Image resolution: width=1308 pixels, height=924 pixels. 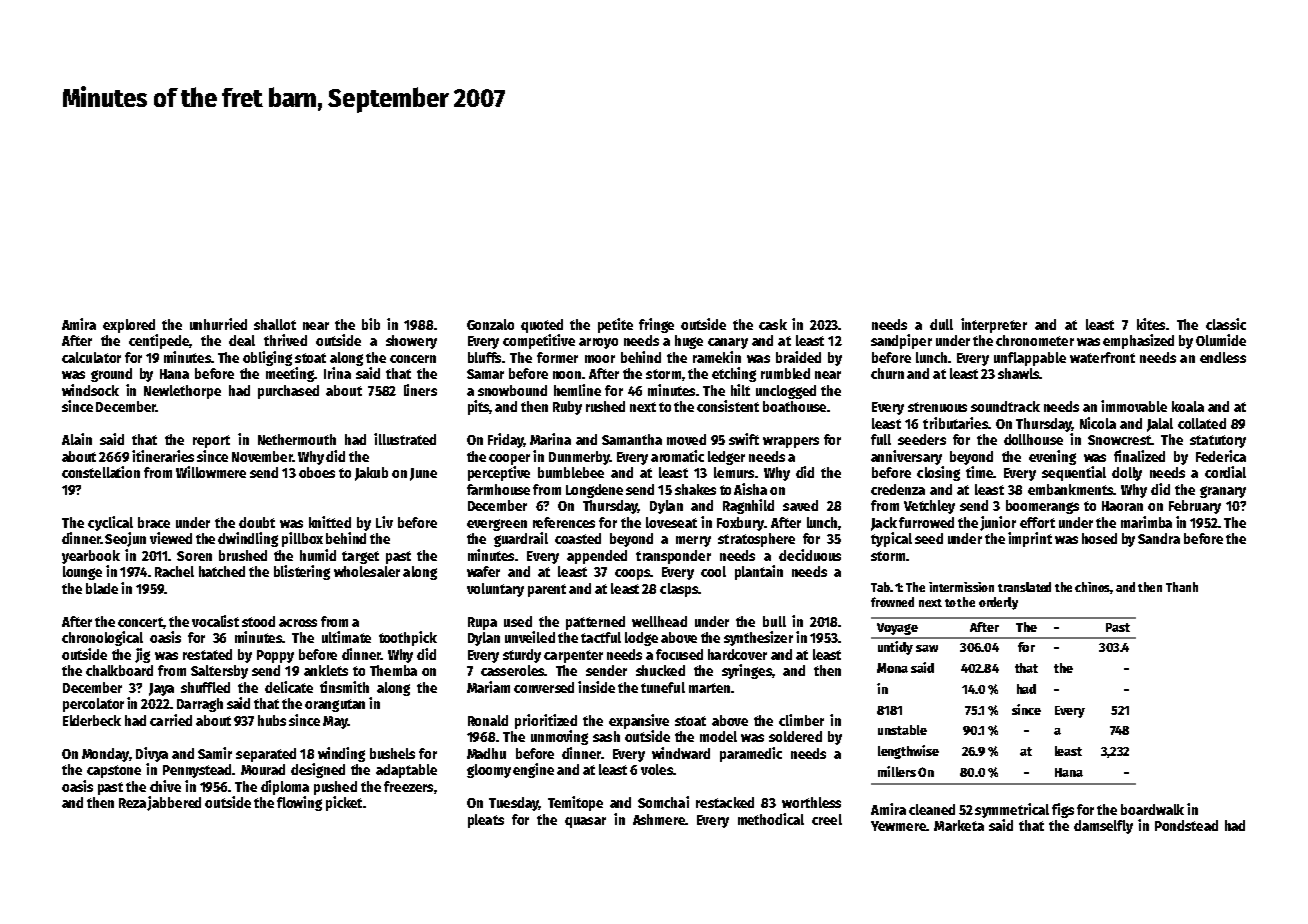 I want to click on lemurs, so click(x=734, y=472).
